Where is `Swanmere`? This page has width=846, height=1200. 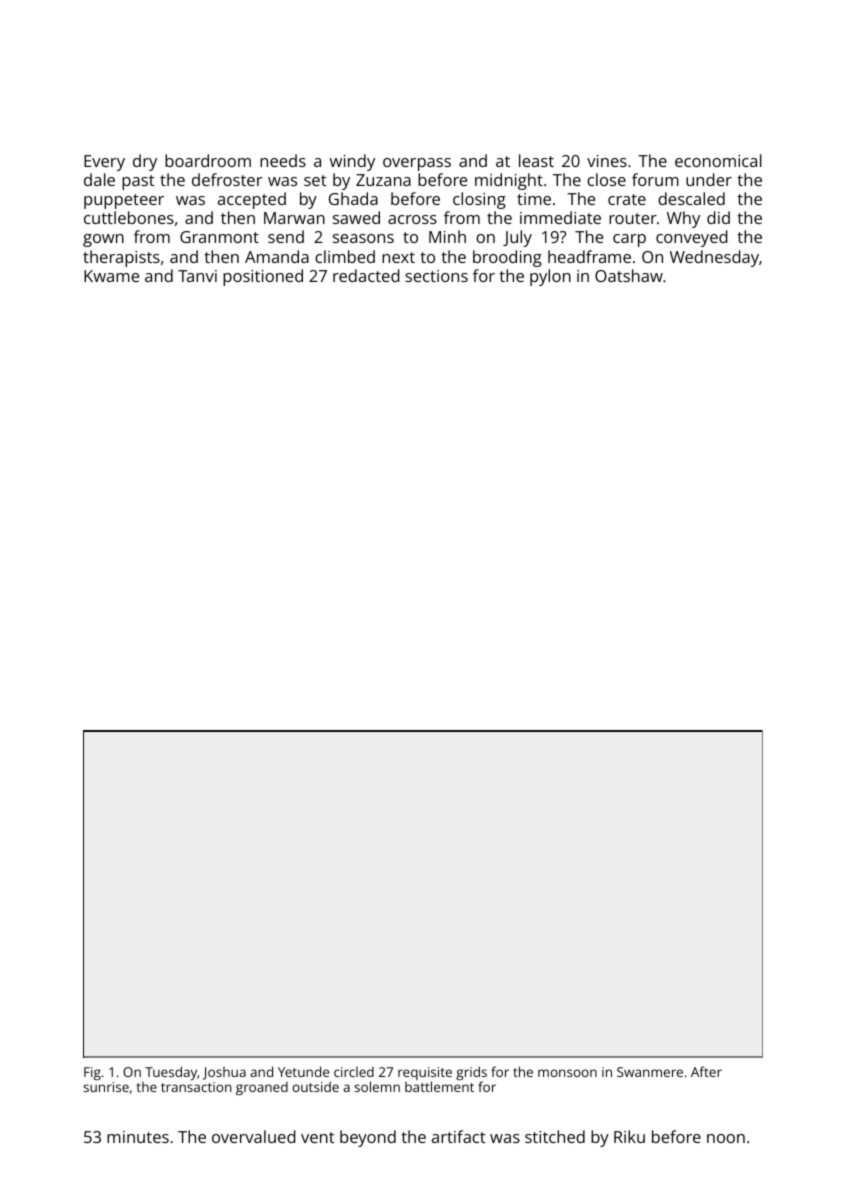
Swanmere is located at coordinates (650, 1072).
